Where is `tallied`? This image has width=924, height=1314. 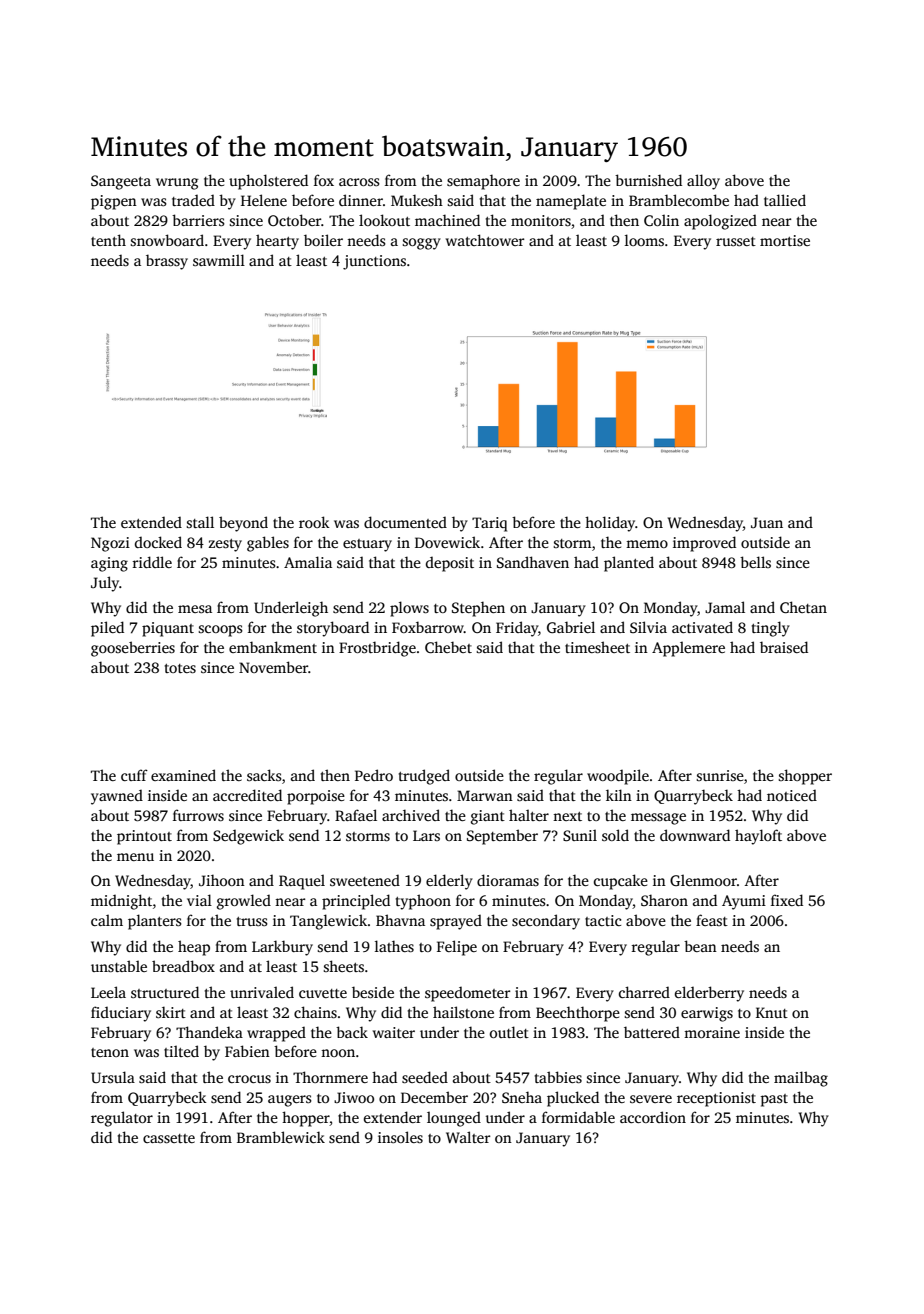
tallied is located at coordinates (785, 200).
